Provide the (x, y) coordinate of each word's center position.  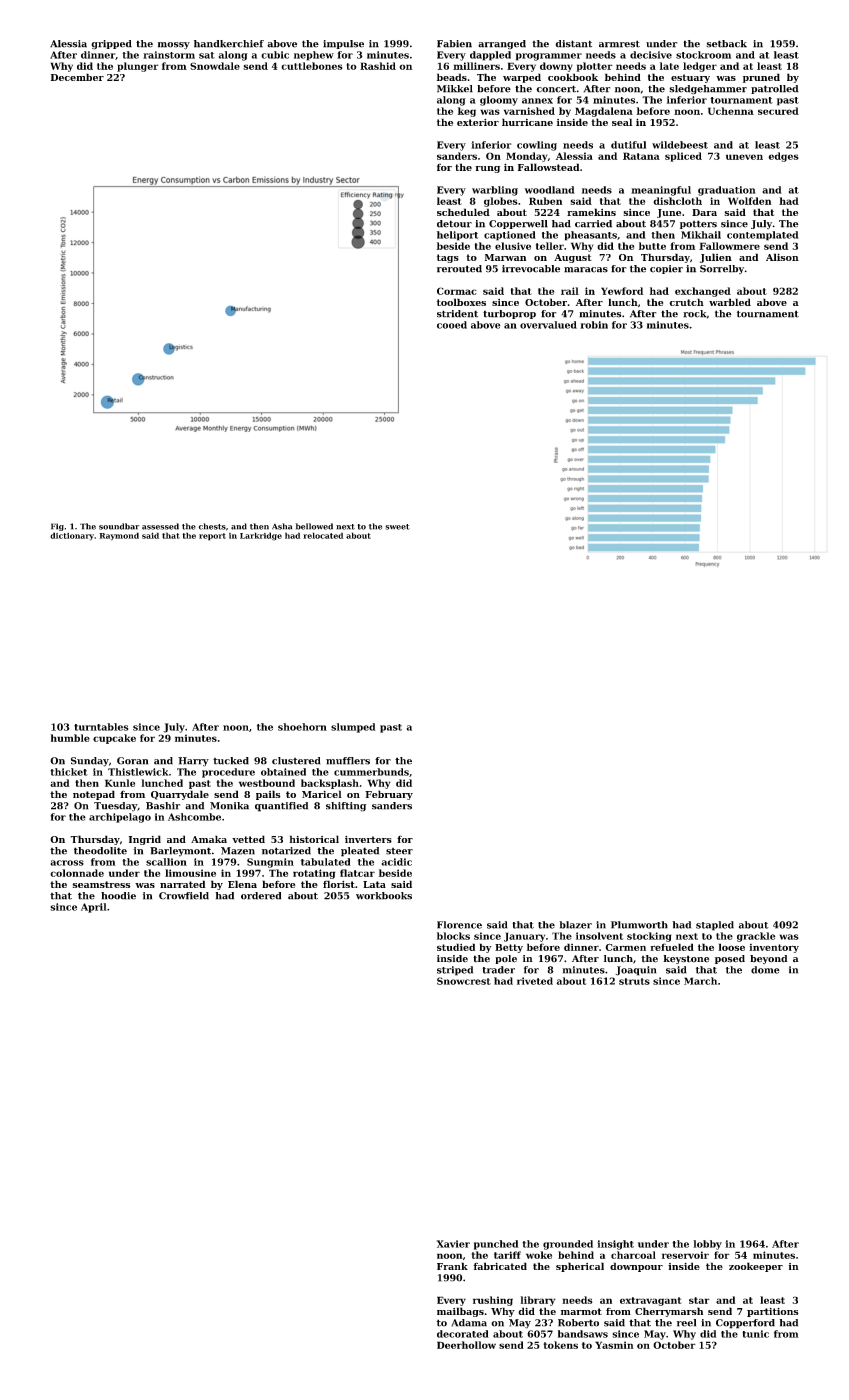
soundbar (119, 526)
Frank (452, 1266)
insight (615, 1245)
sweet (397, 527)
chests (212, 526)
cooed (452, 325)
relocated (323, 535)
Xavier (453, 1244)
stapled (715, 926)
